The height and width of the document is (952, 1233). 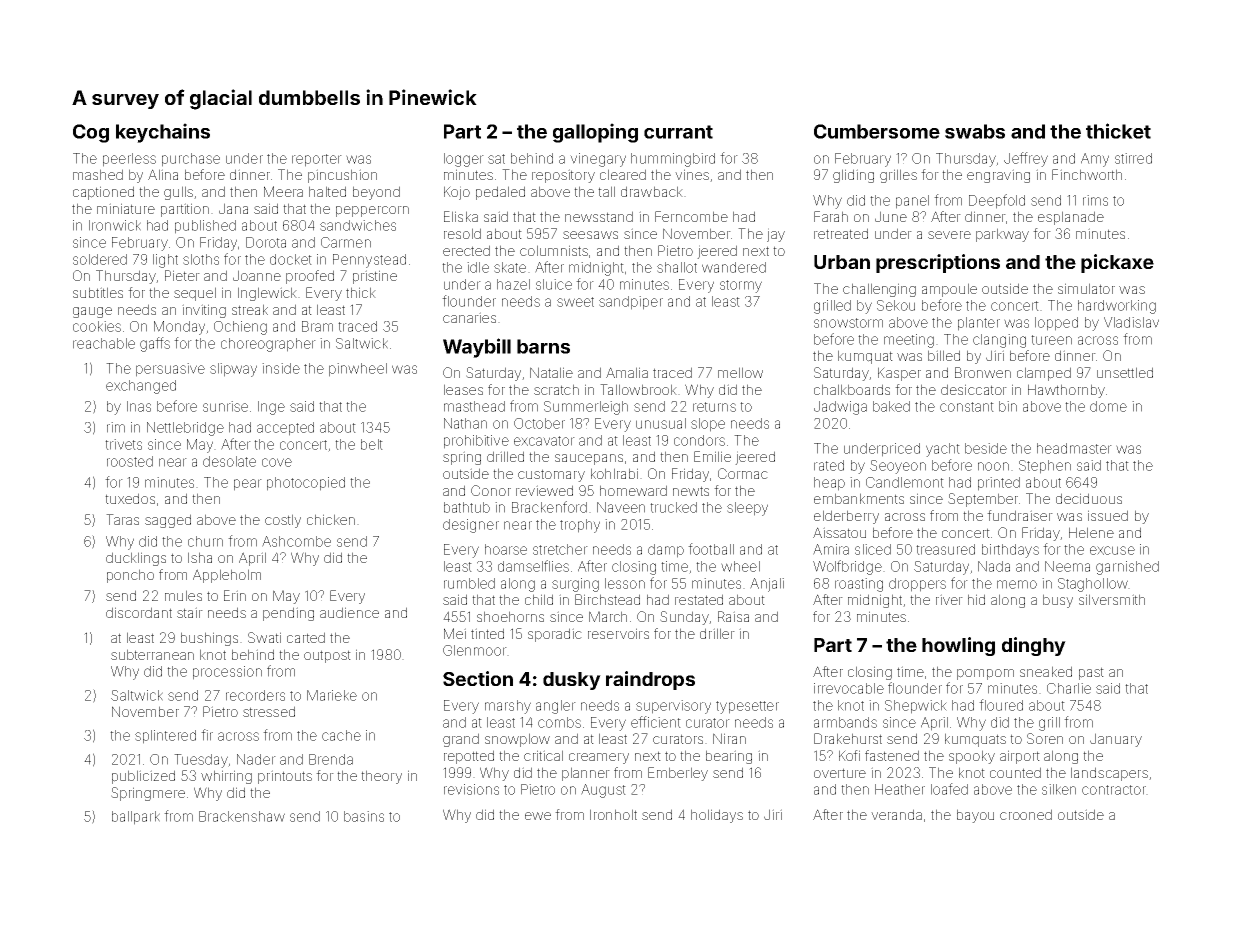 I want to click on printouts, so click(x=285, y=777).
